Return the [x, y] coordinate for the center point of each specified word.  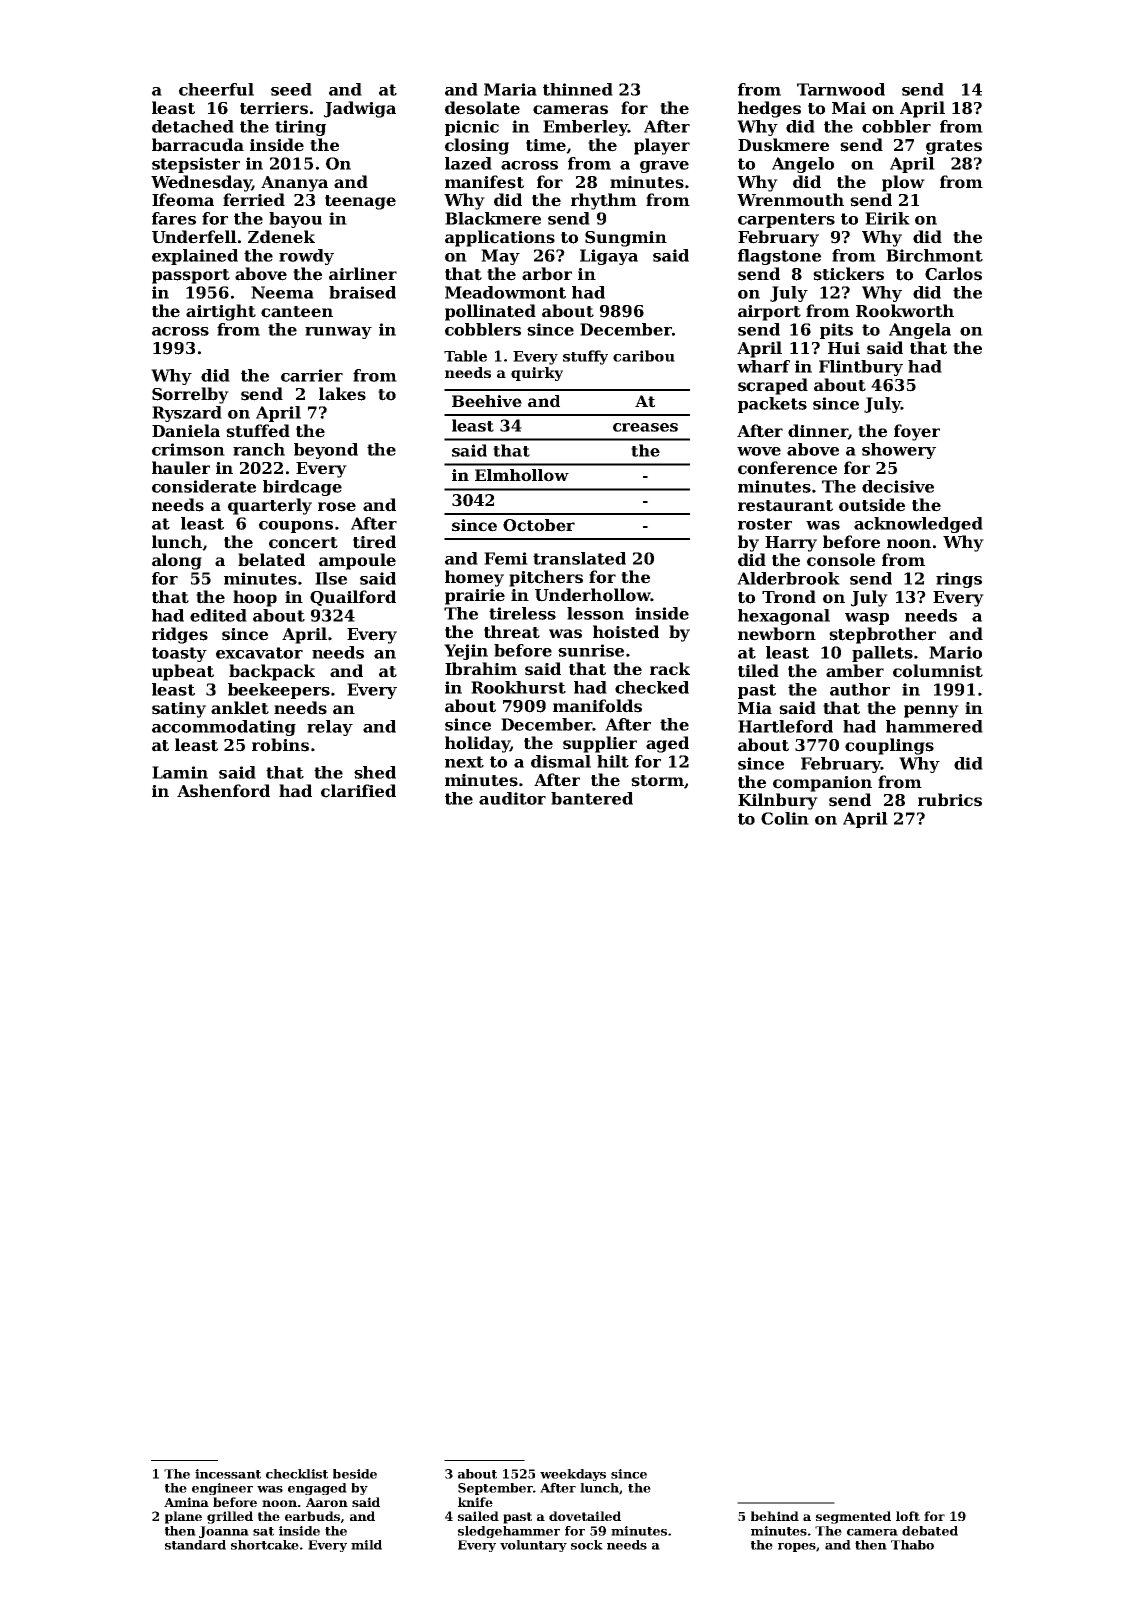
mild [366, 1545]
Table [465, 356]
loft [908, 1516]
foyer [917, 432]
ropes [797, 1547]
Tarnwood [841, 89]
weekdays [573, 1475]
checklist [297, 1474]
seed [291, 89]
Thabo [912, 1545]
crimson [188, 449]
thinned [578, 89]
